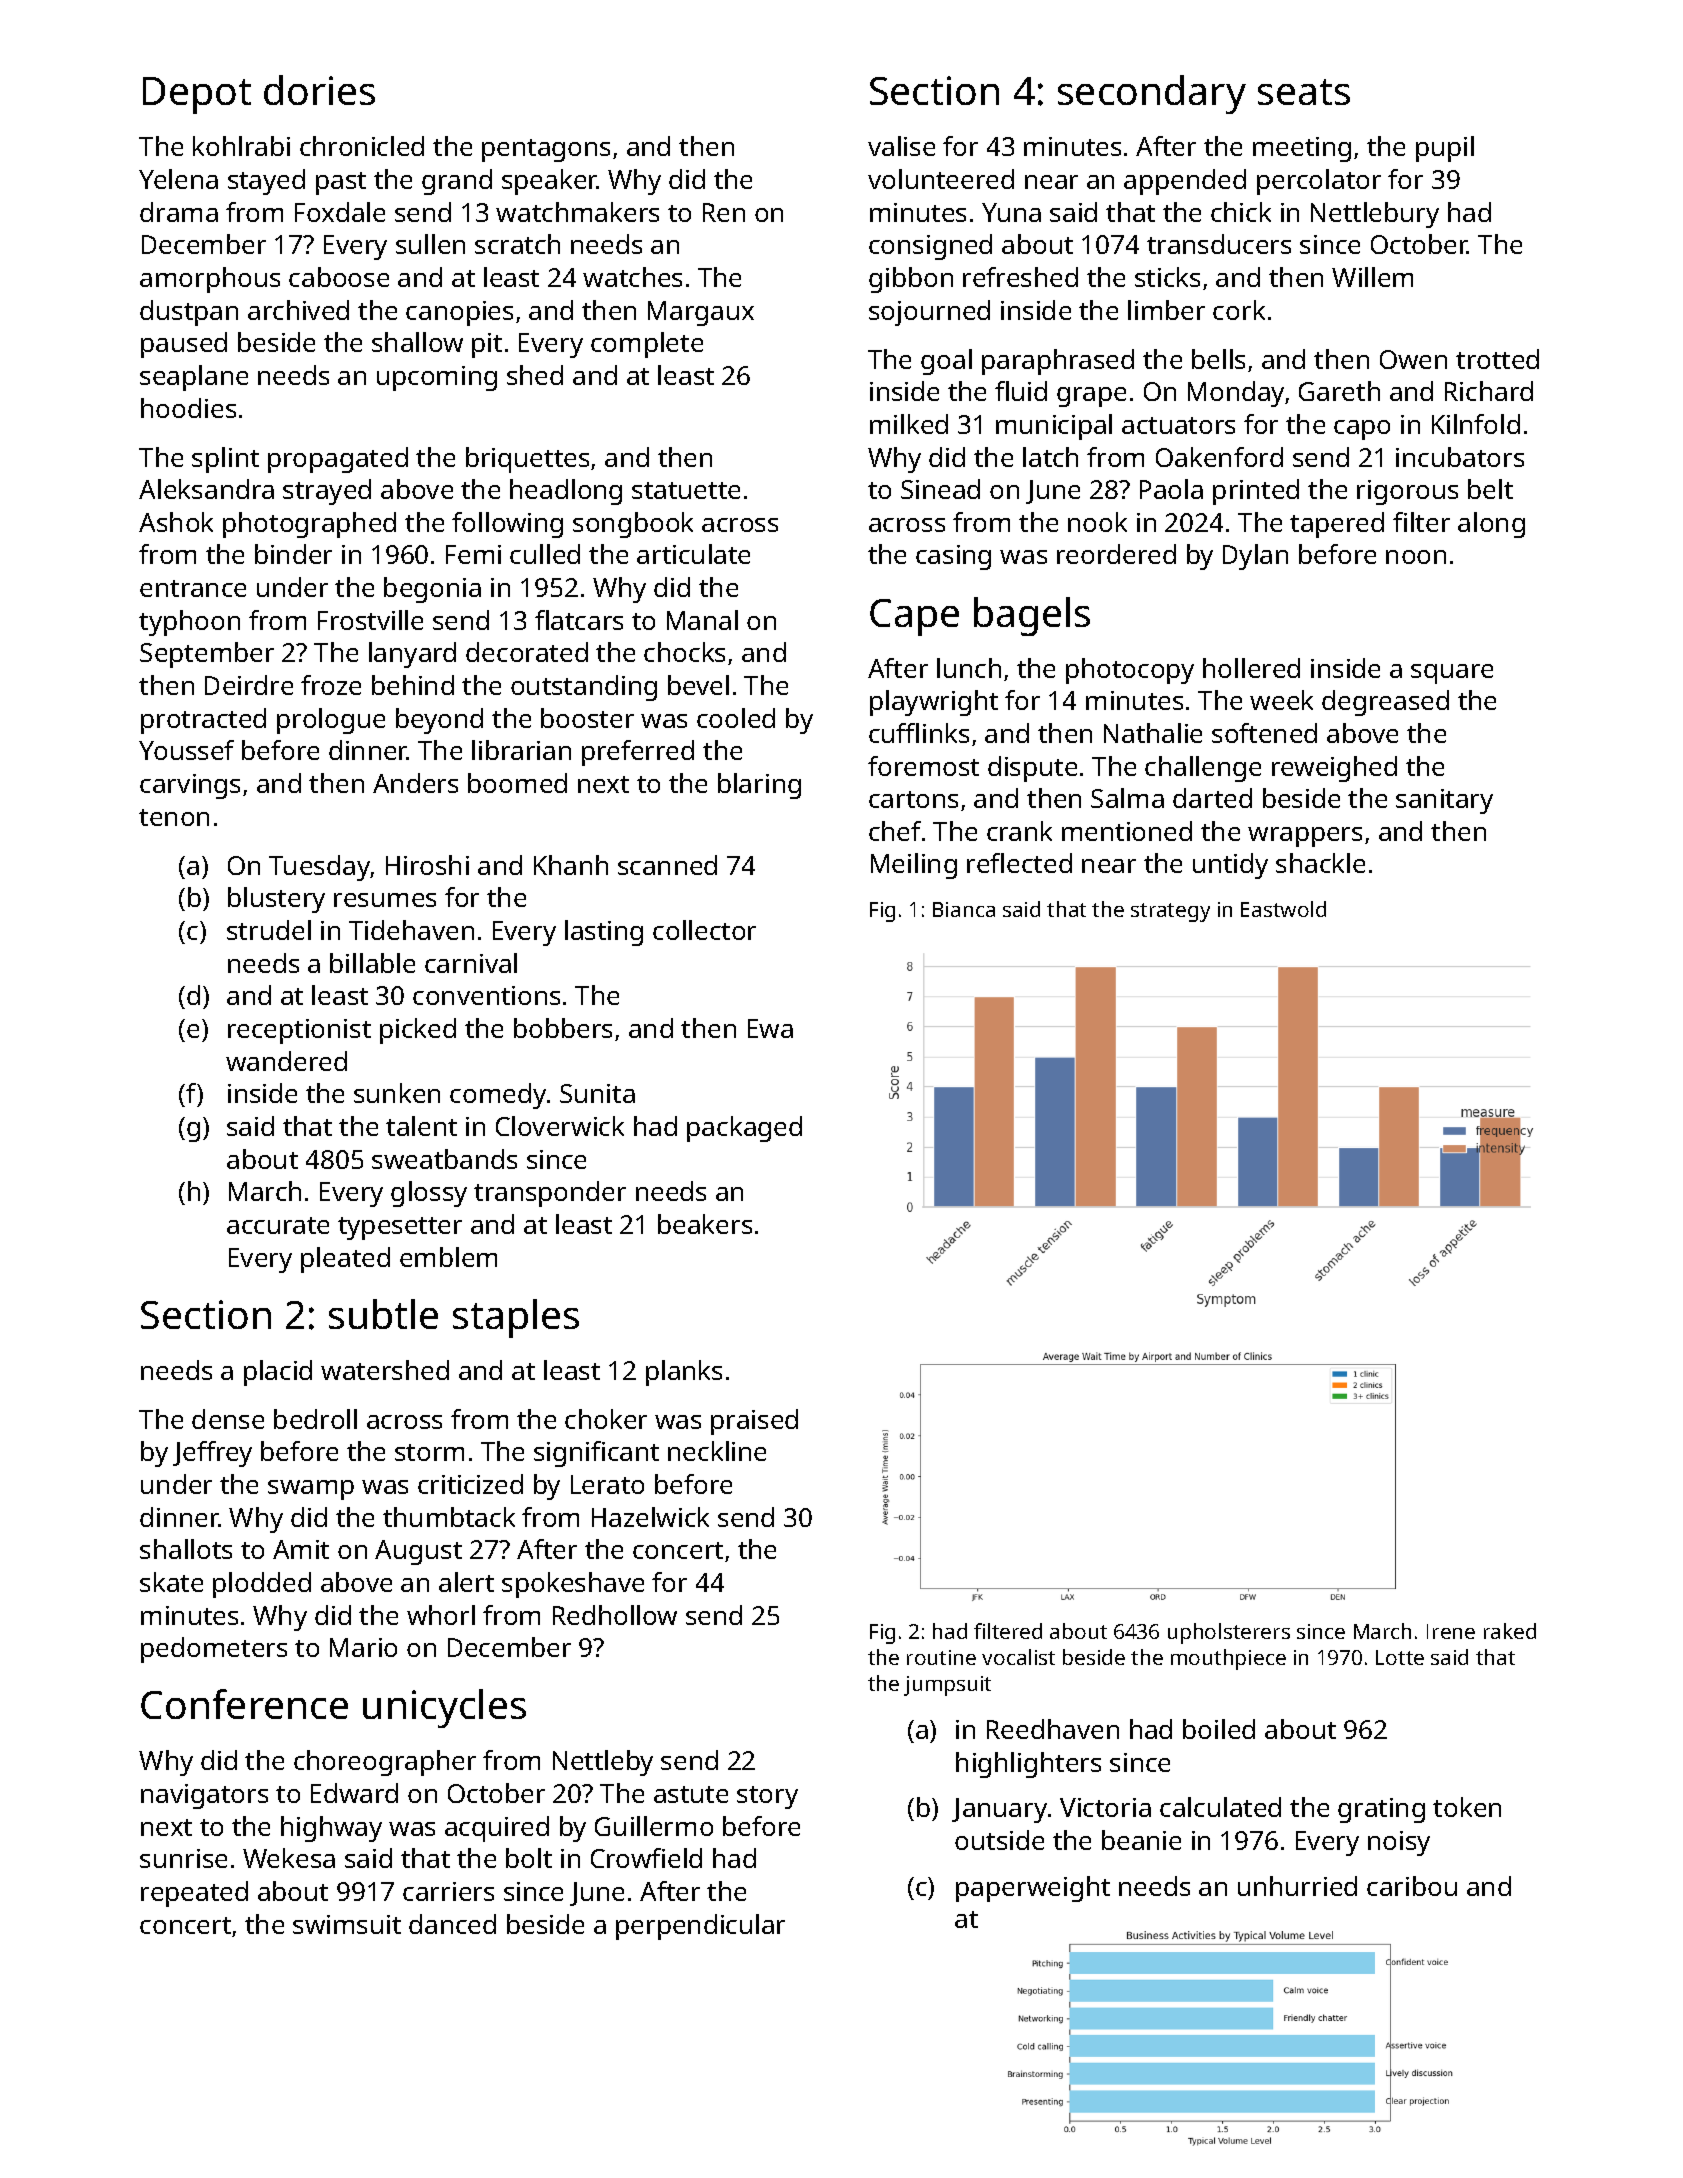 The image size is (1683, 2178). I want to click on collector, so click(704, 930).
